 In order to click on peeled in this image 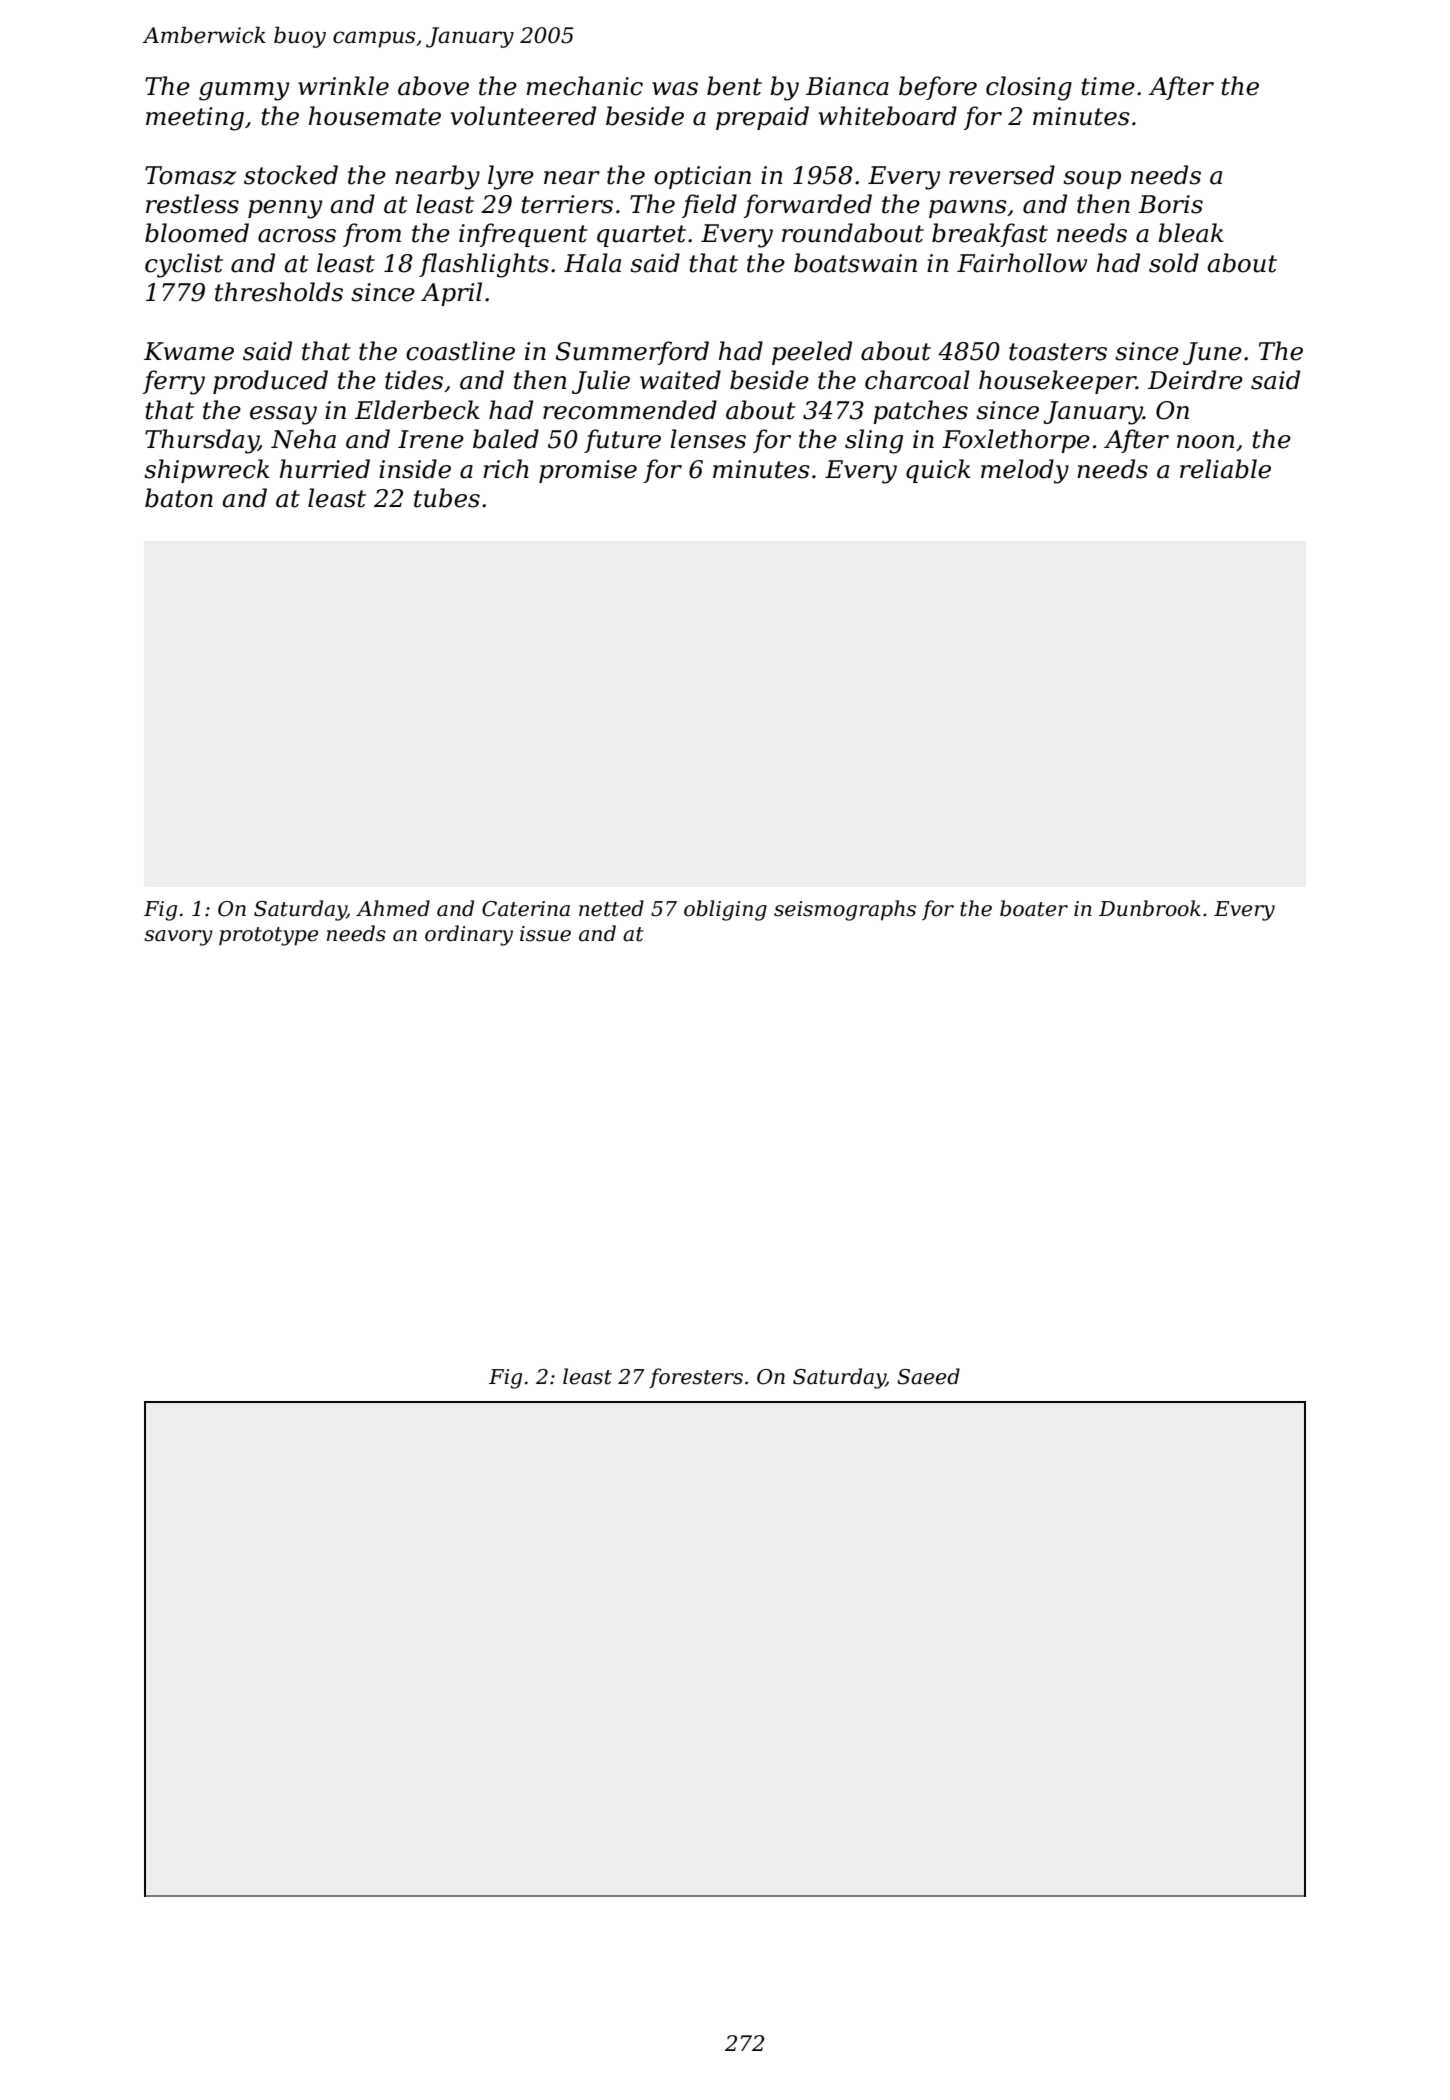, I will do `click(812, 353)`.
